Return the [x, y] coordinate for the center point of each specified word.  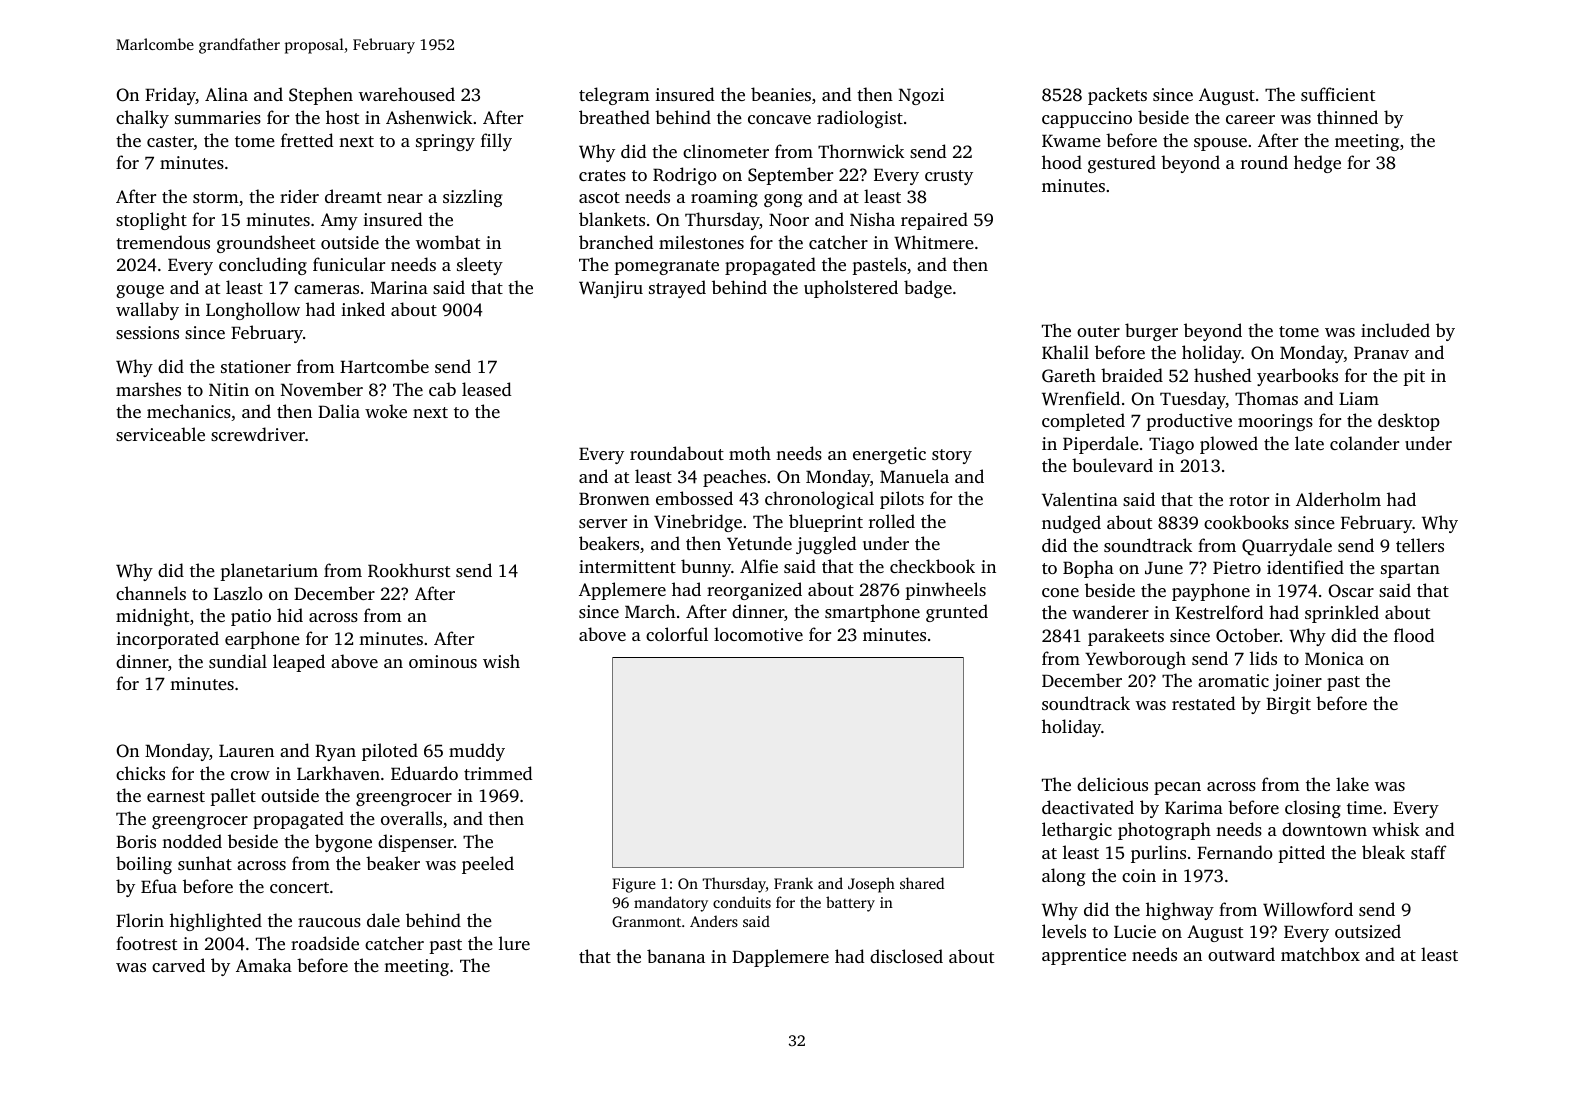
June [1164, 568]
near [405, 198]
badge [928, 289]
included [1395, 330]
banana [676, 956]
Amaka [264, 965]
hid [290, 615]
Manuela [914, 476]
